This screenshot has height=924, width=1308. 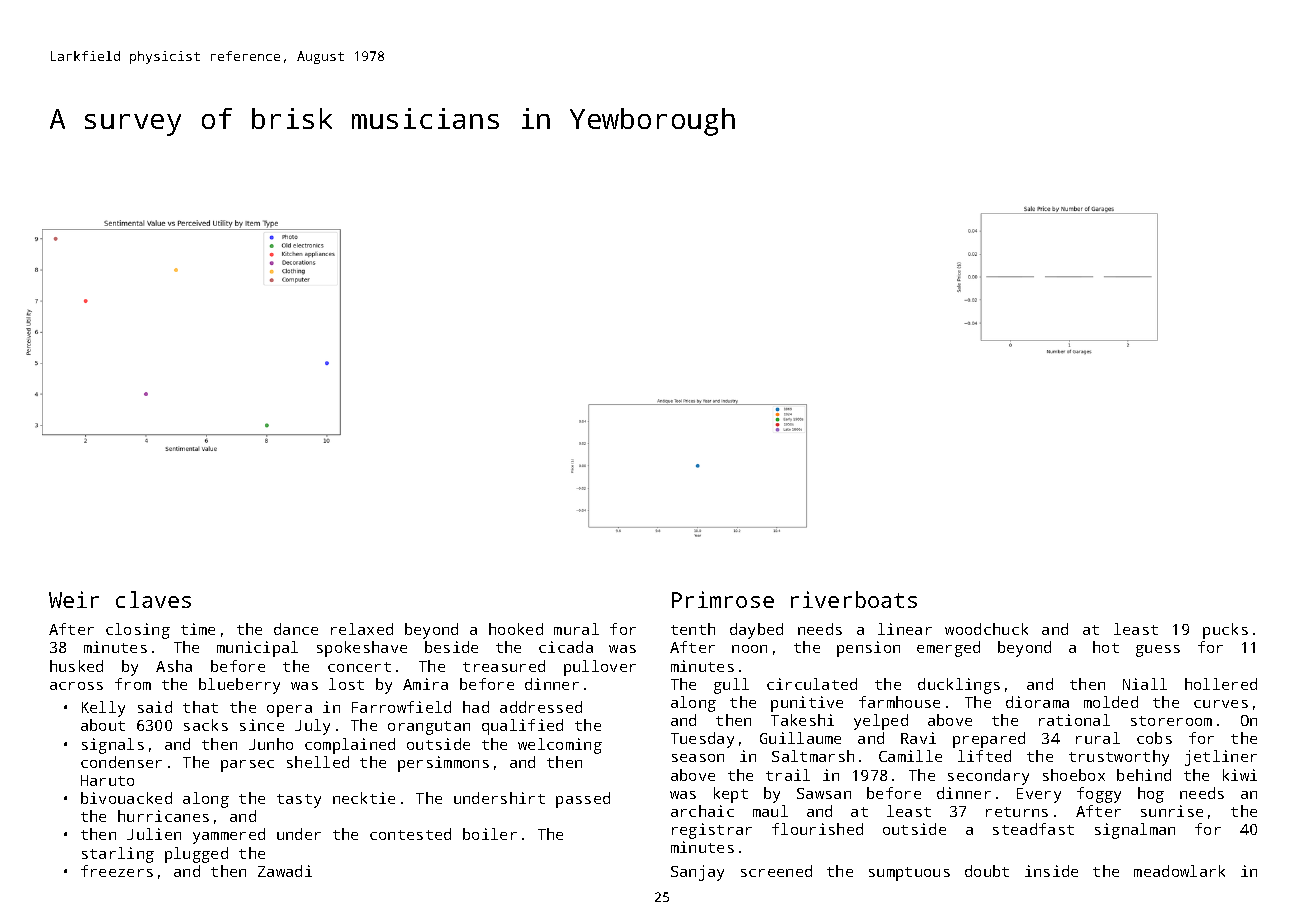 I want to click on Weir, so click(x=74, y=599).
